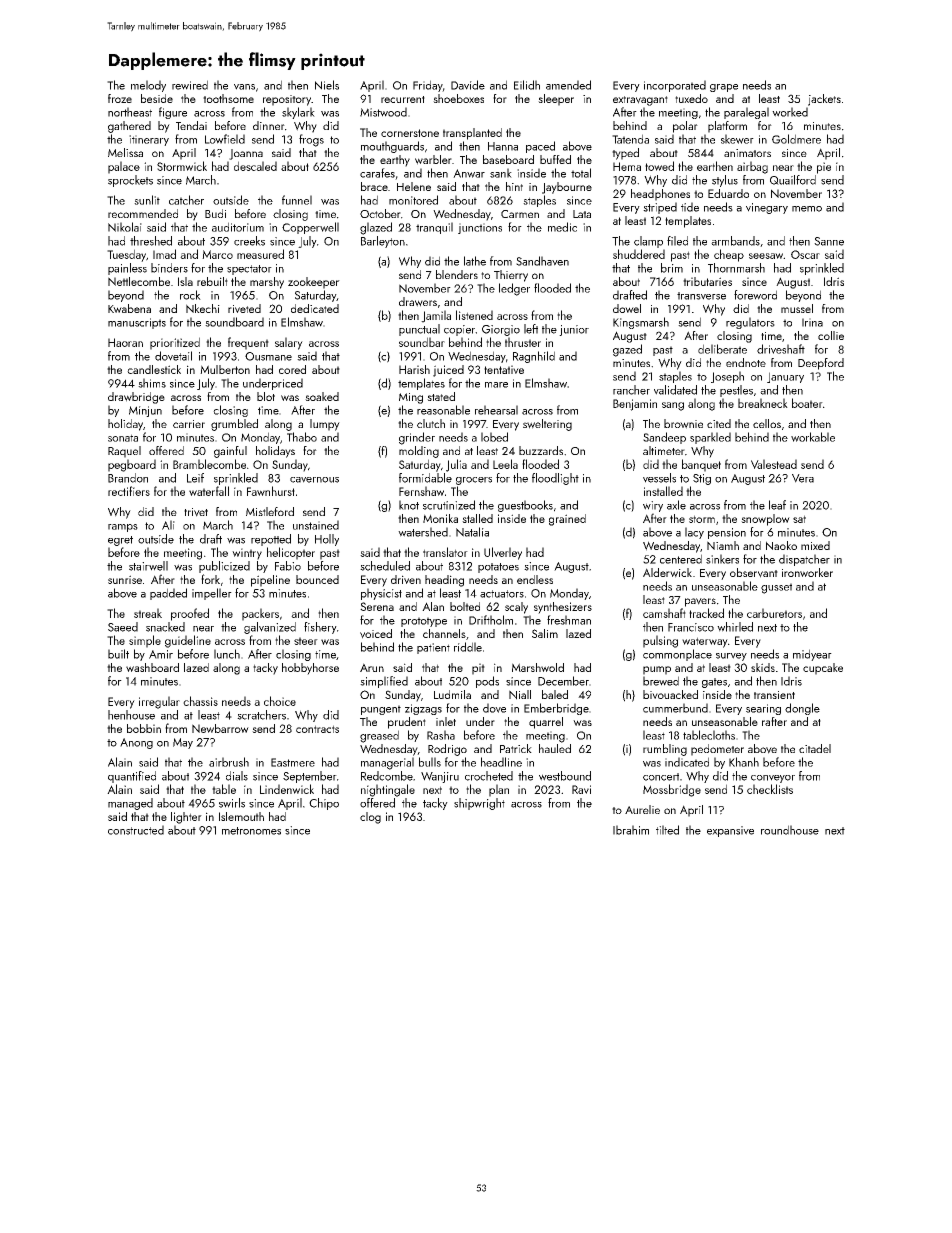  What do you see at coordinates (479, 804) in the page?
I see `shipwright` at bounding box center [479, 804].
